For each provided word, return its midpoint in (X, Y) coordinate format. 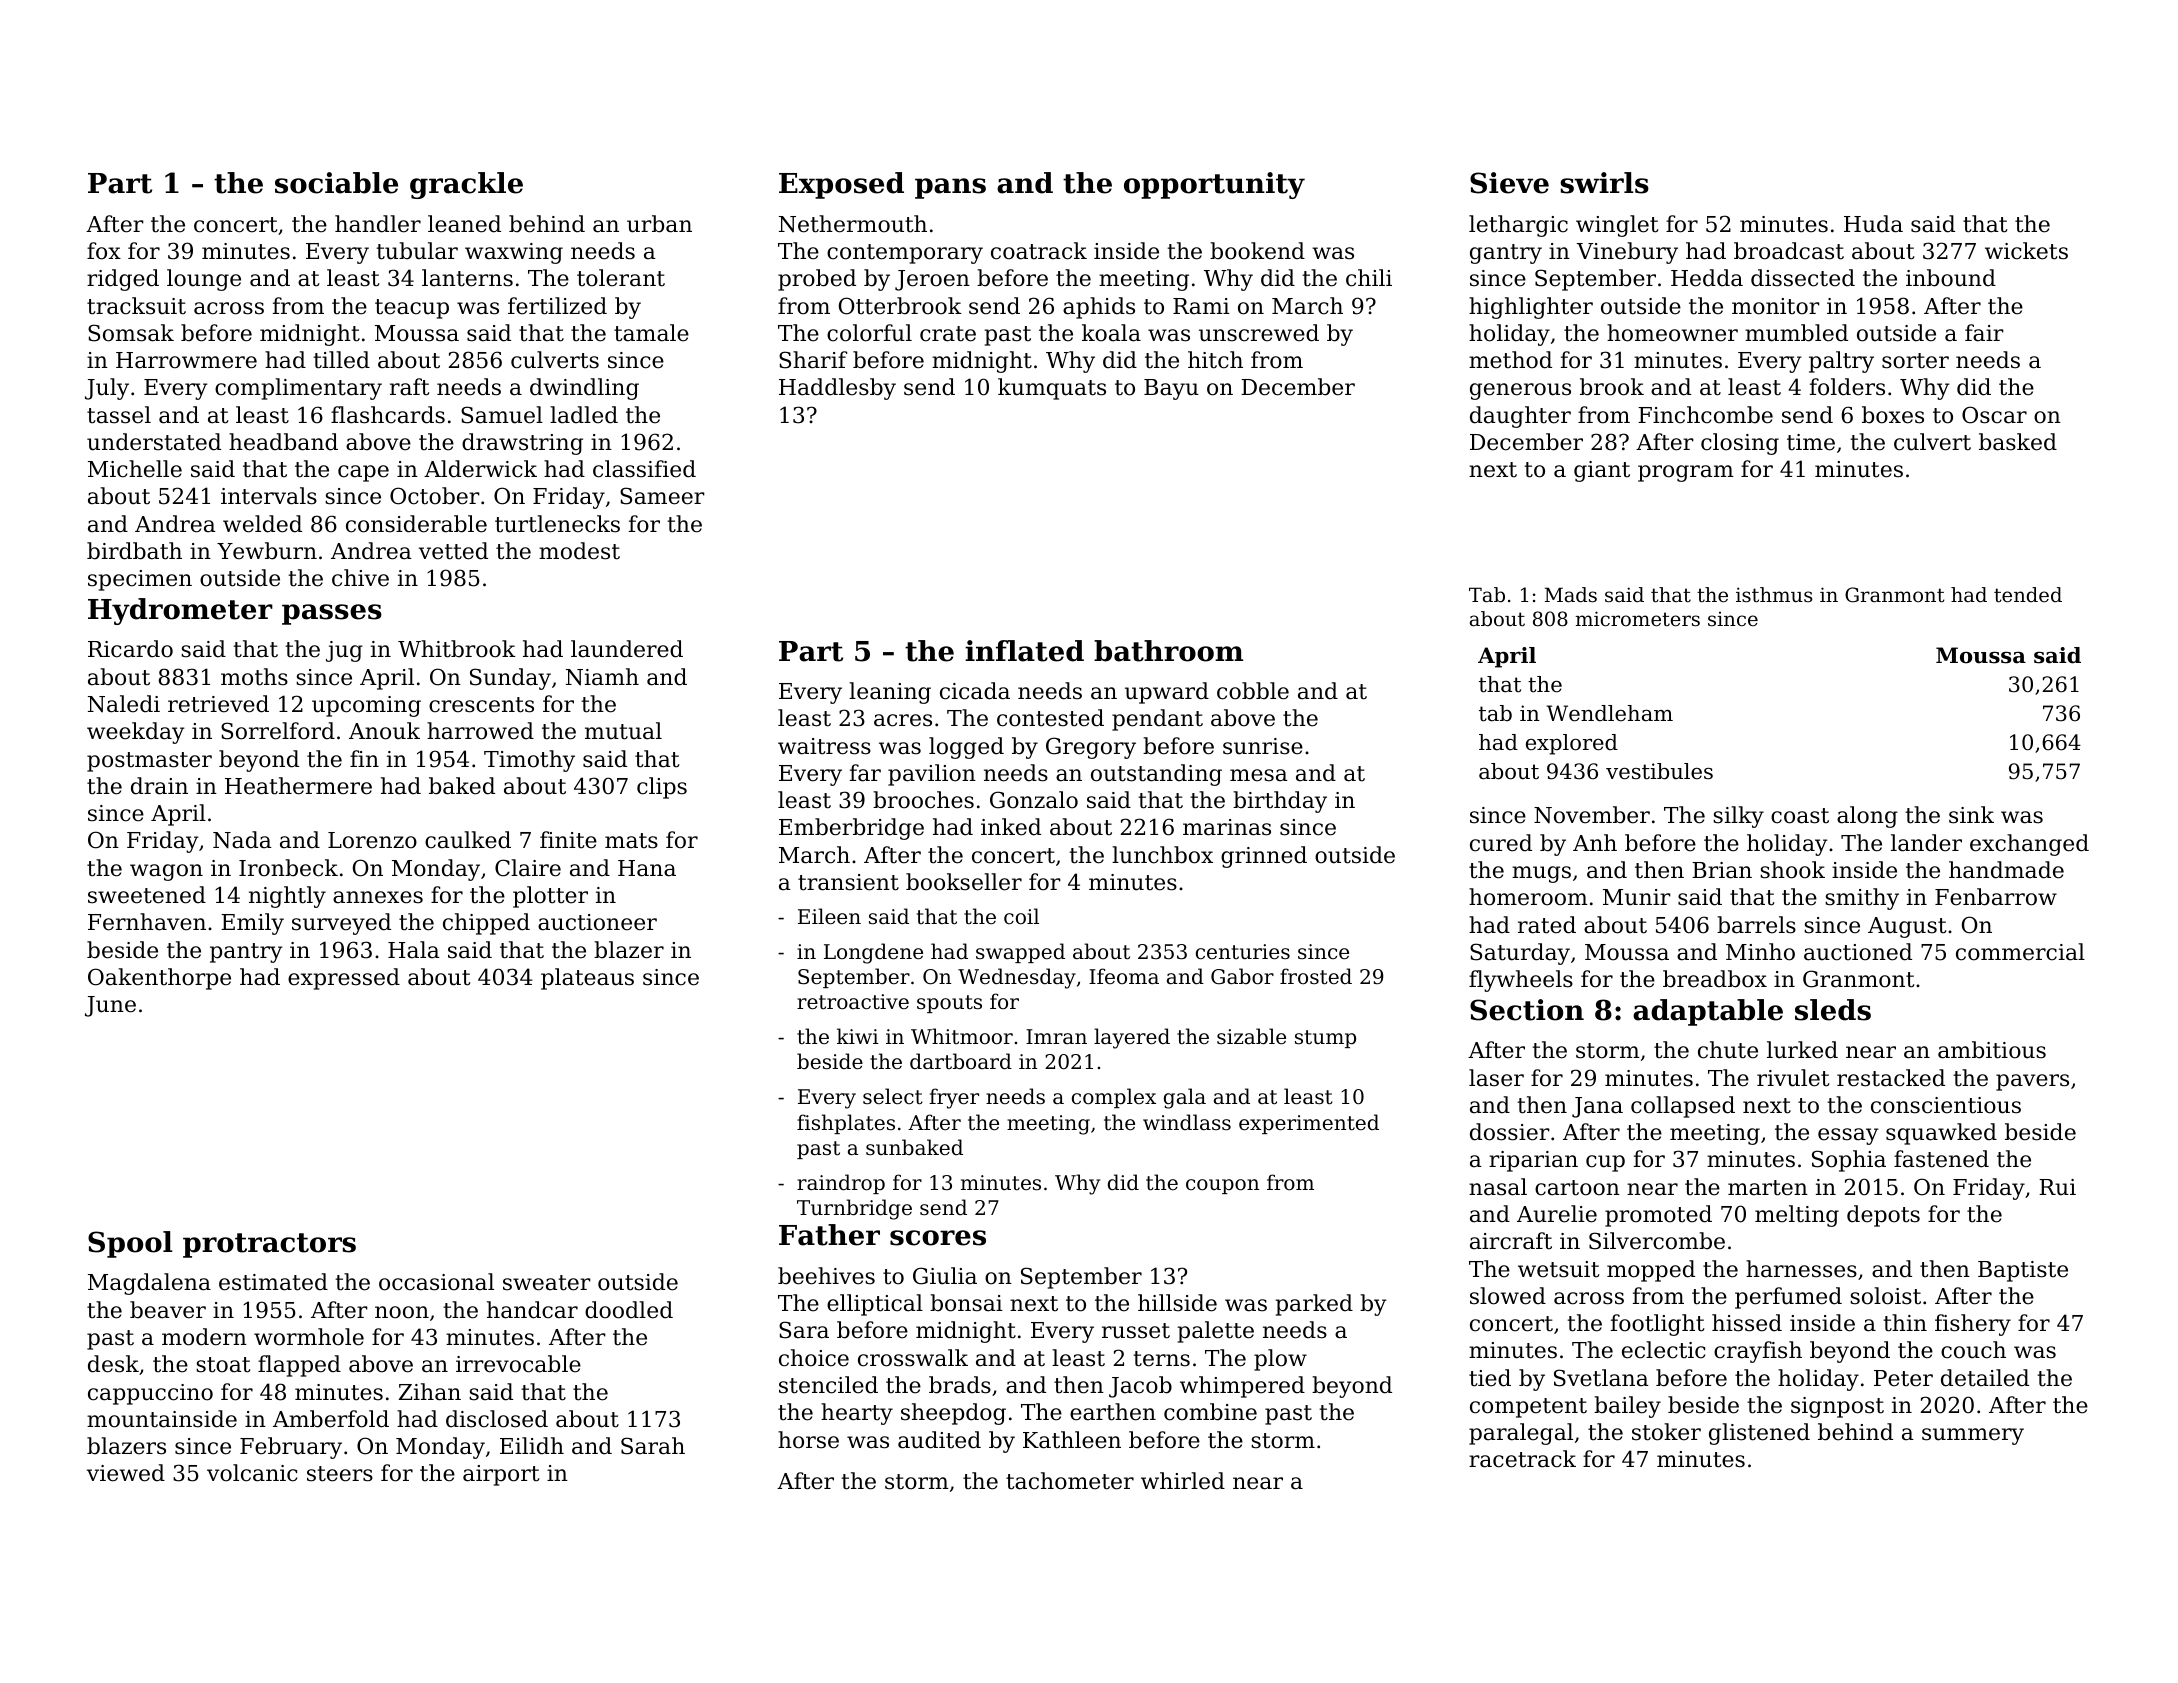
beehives (826, 1276)
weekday (136, 733)
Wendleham (1609, 713)
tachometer (1070, 1481)
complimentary (298, 389)
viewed (126, 1473)
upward (1167, 693)
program (1686, 473)
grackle (466, 185)
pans (950, 188)
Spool (130, 1244)
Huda (1873, 224)
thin (1905, 1323)
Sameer (662, 496)
